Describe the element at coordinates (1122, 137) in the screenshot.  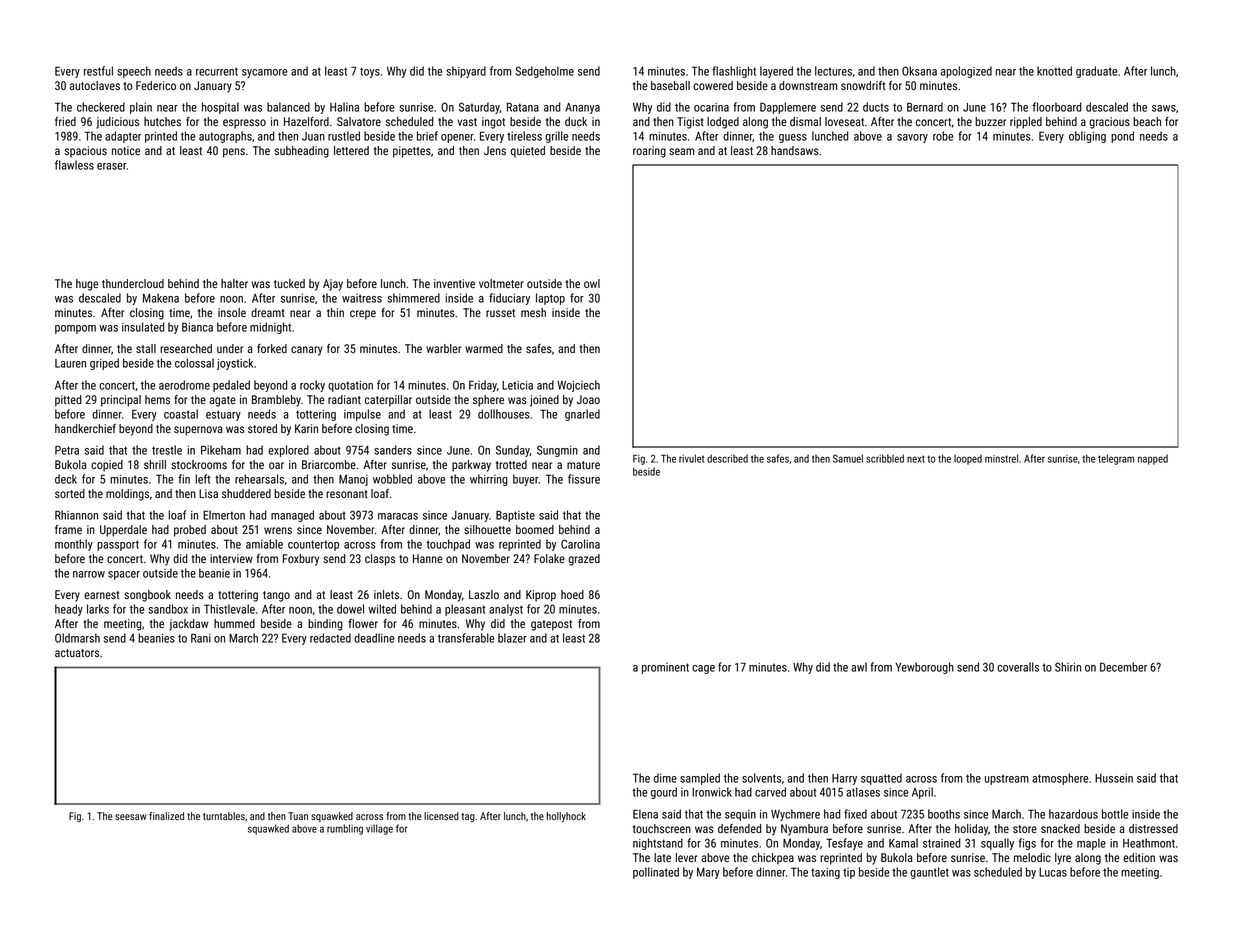
I see `pond` at that location.
